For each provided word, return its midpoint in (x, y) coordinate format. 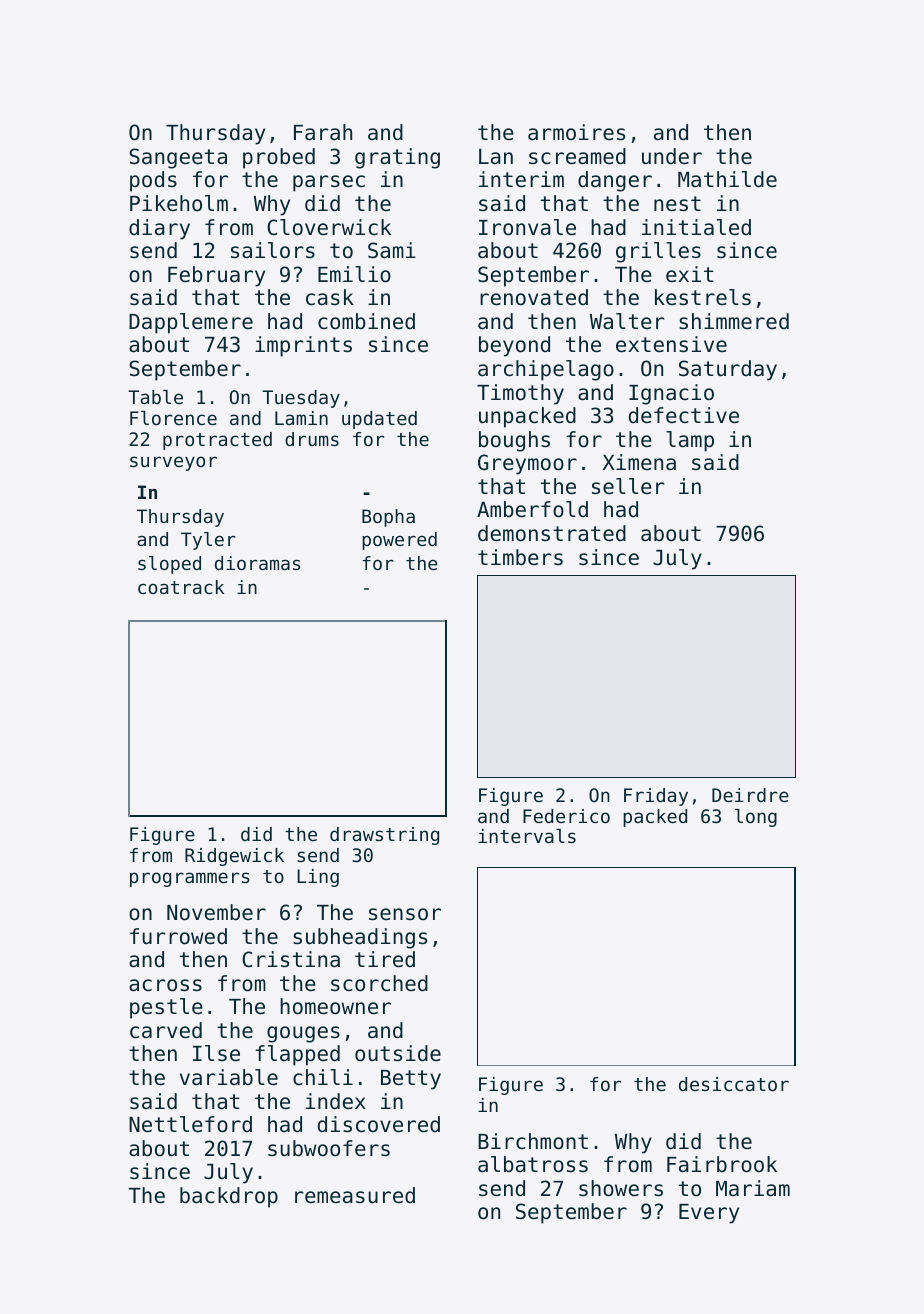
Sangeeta (178, 158)
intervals (527, 836)
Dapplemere (191, 323)
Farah (323, 132)
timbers (520, 557)
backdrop (229, 1197)
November (216, 912)
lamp (690, 441)
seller (628, 486)
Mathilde (727, 179)
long (756, 818)
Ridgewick (234, 857)
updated (379, 420)
